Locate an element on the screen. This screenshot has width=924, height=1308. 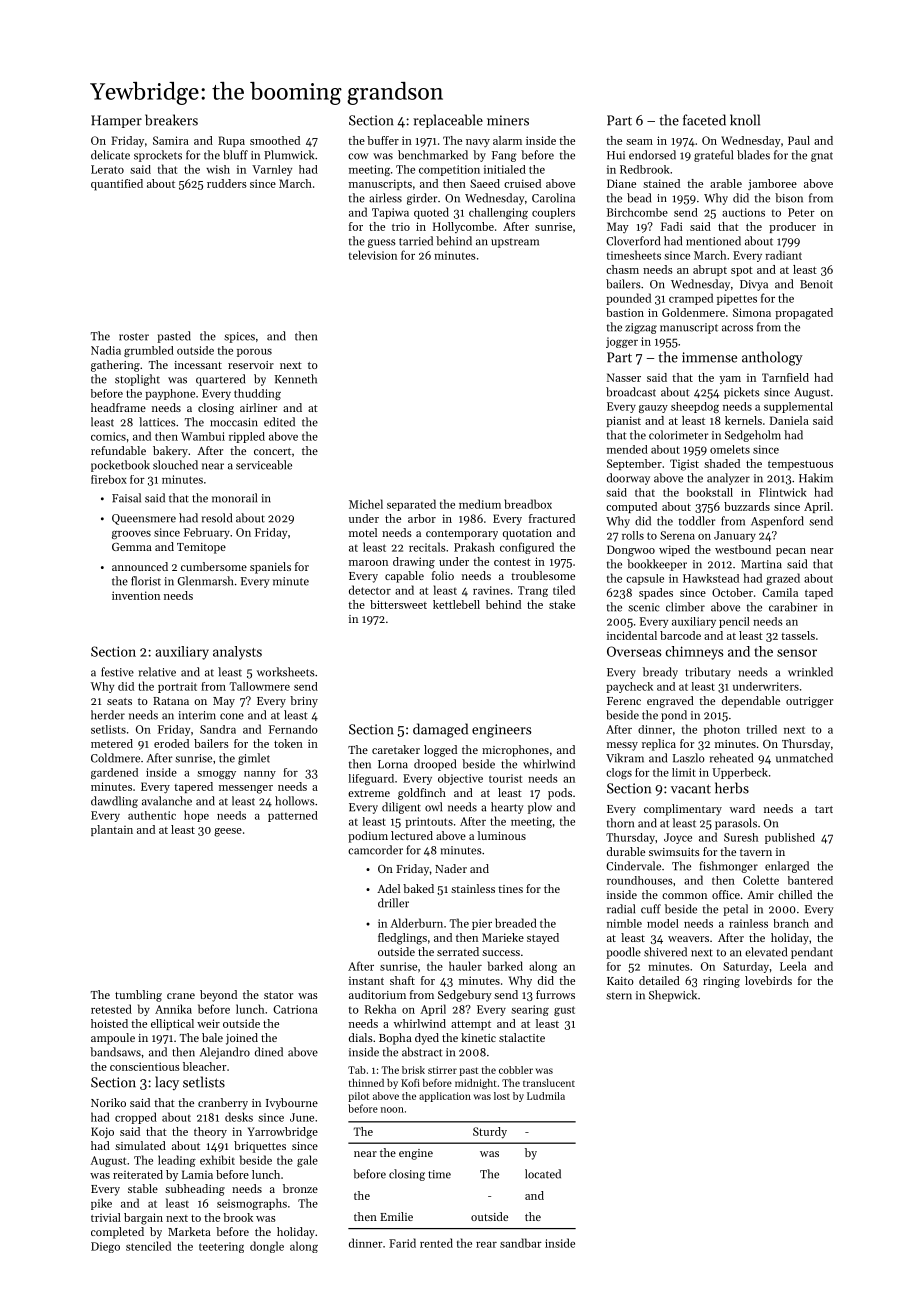
Paul is located at coordinates (799, 140).
